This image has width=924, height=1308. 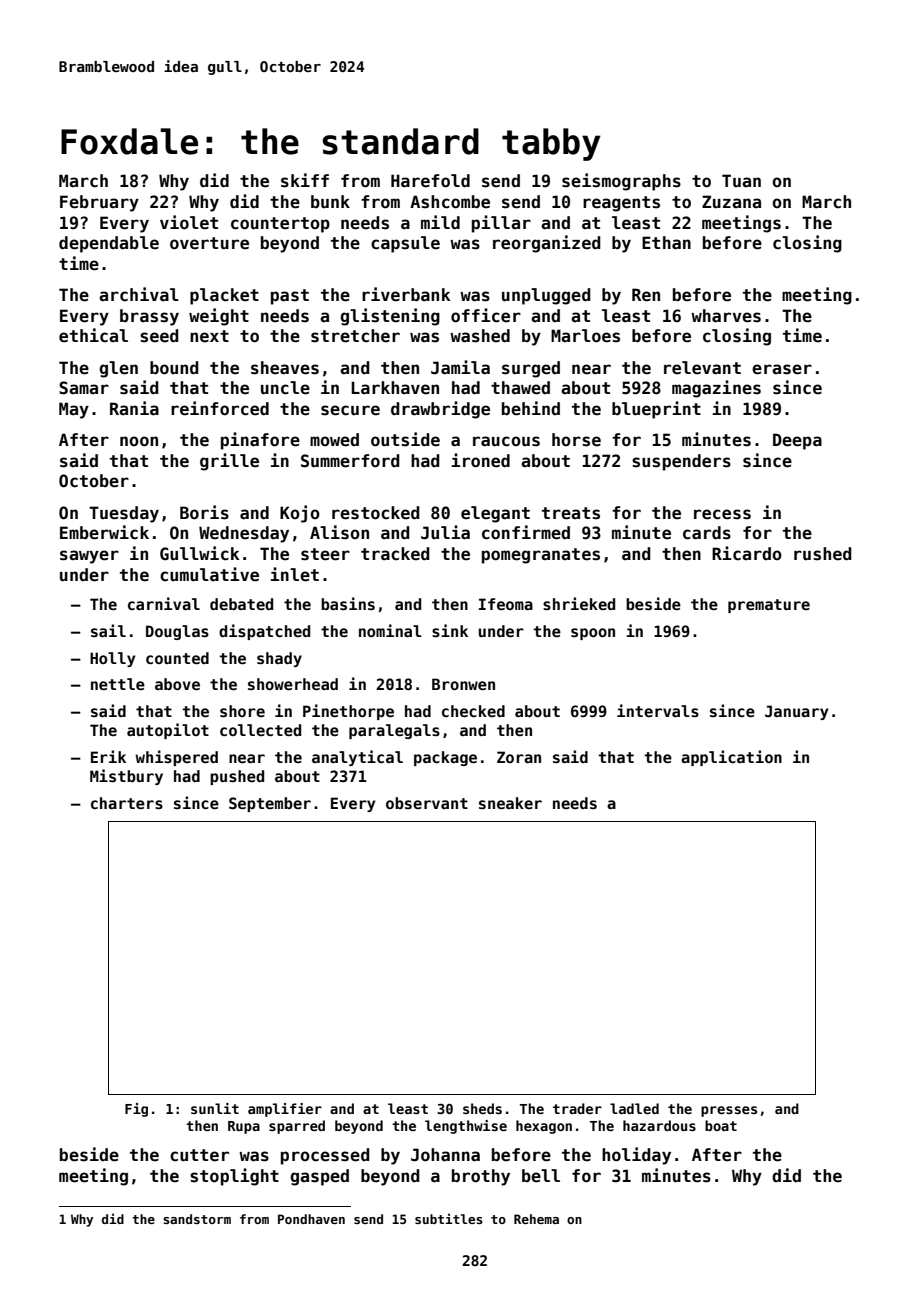 I want to click on steer, so click(x=325, y=554).
